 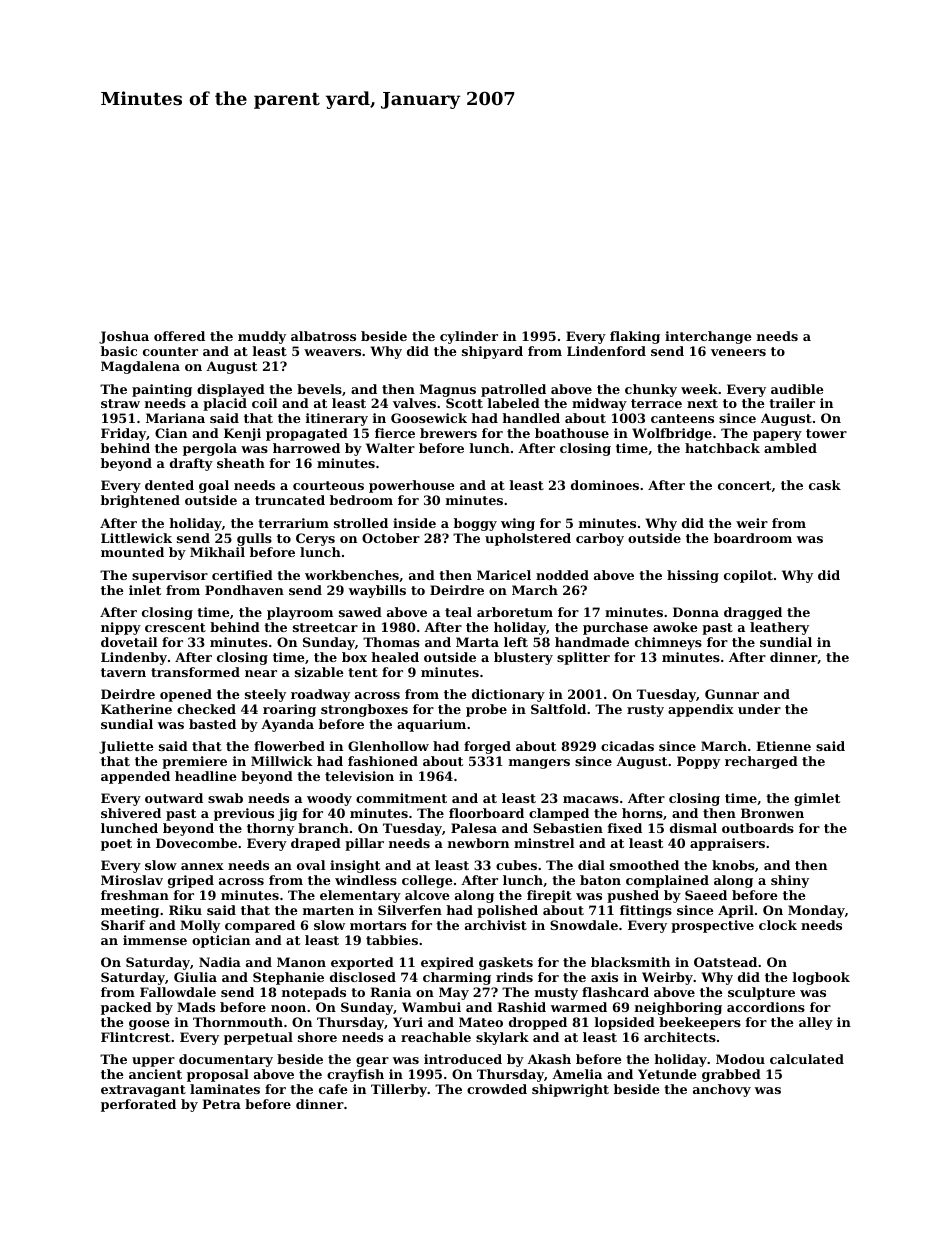 I want to click on anchovy, so click(x=722, y=1090).
